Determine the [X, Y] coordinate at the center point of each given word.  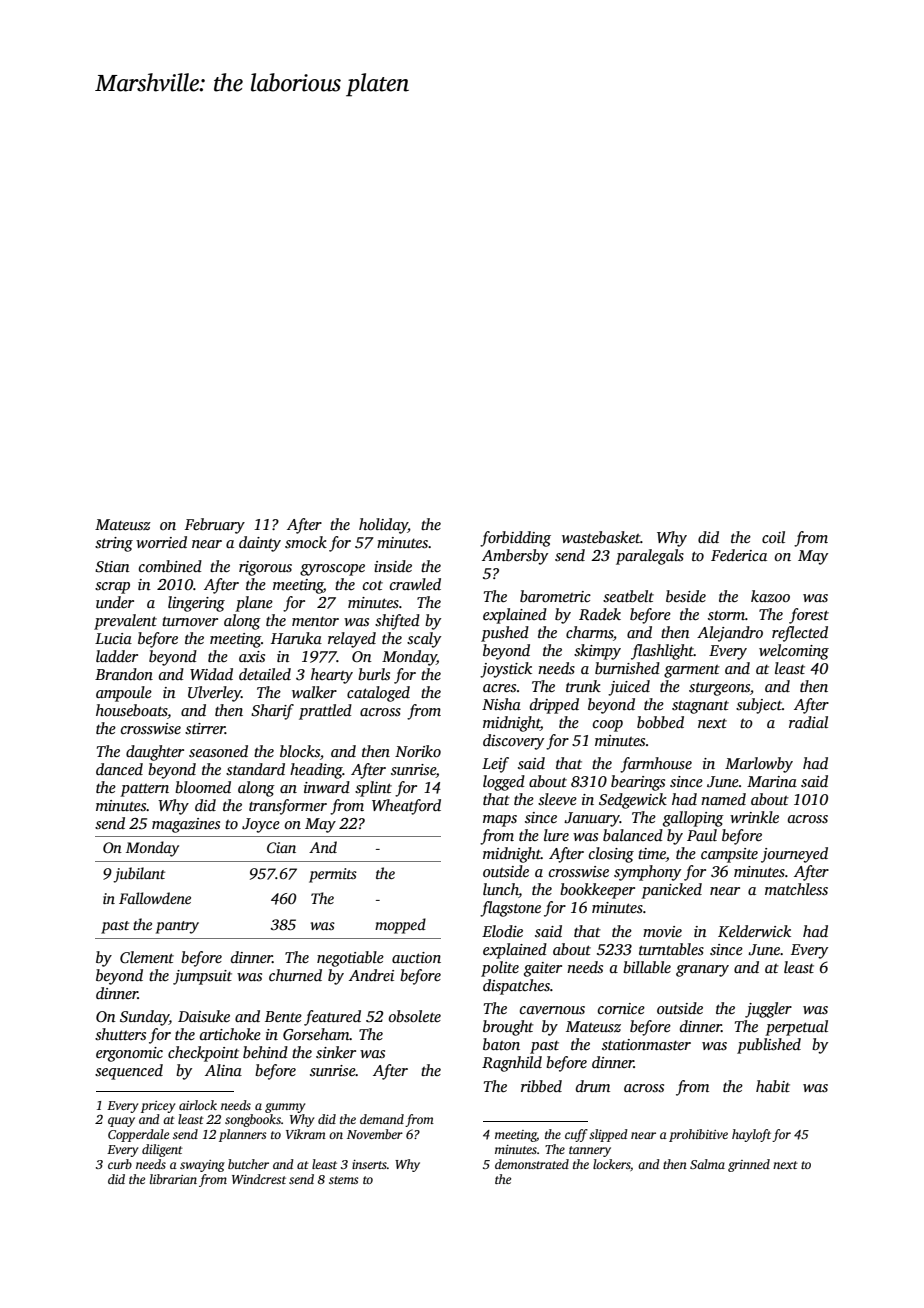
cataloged [378, 694]
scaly [424, 640]
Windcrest [259, 1179]
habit [773, 1086]
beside [686, 596]
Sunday [144, 1018]
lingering [196, 604]
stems [343, 1180]
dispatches [516, 987]
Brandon [124, 674]
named [723, 799]
